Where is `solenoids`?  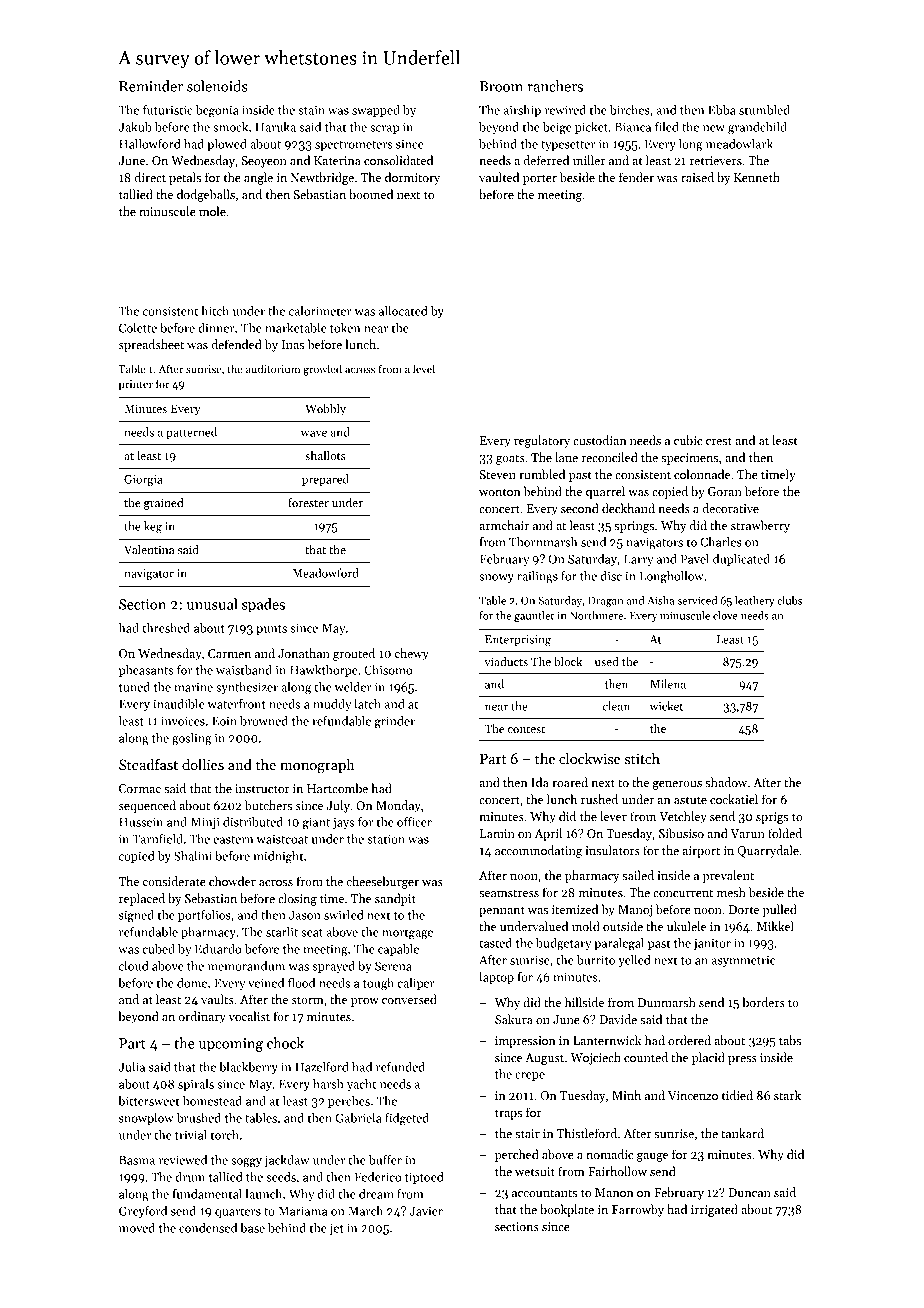
solenoids is located at coordinates (217, 86).
